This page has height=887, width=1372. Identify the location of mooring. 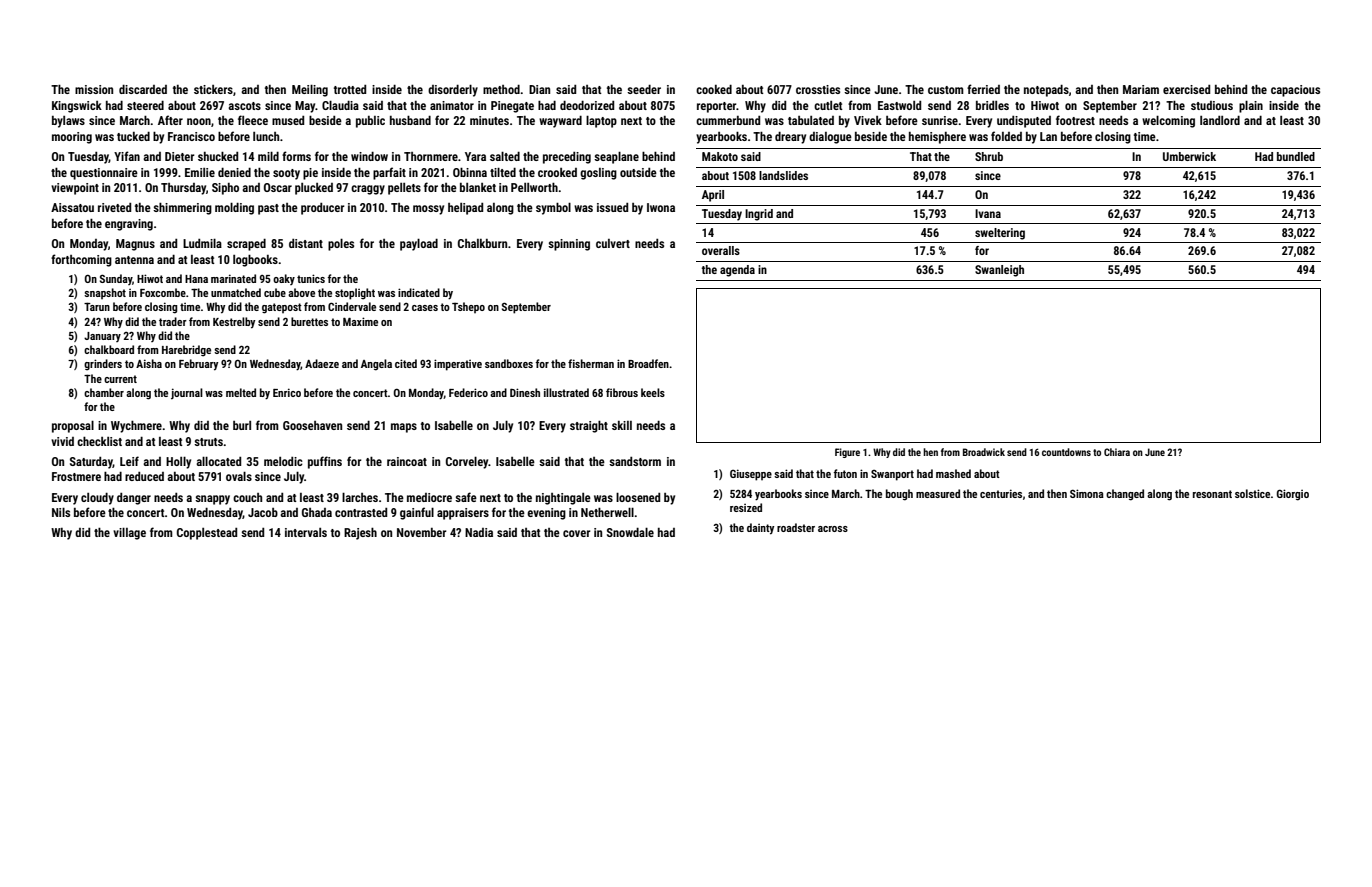
(72, 138).
